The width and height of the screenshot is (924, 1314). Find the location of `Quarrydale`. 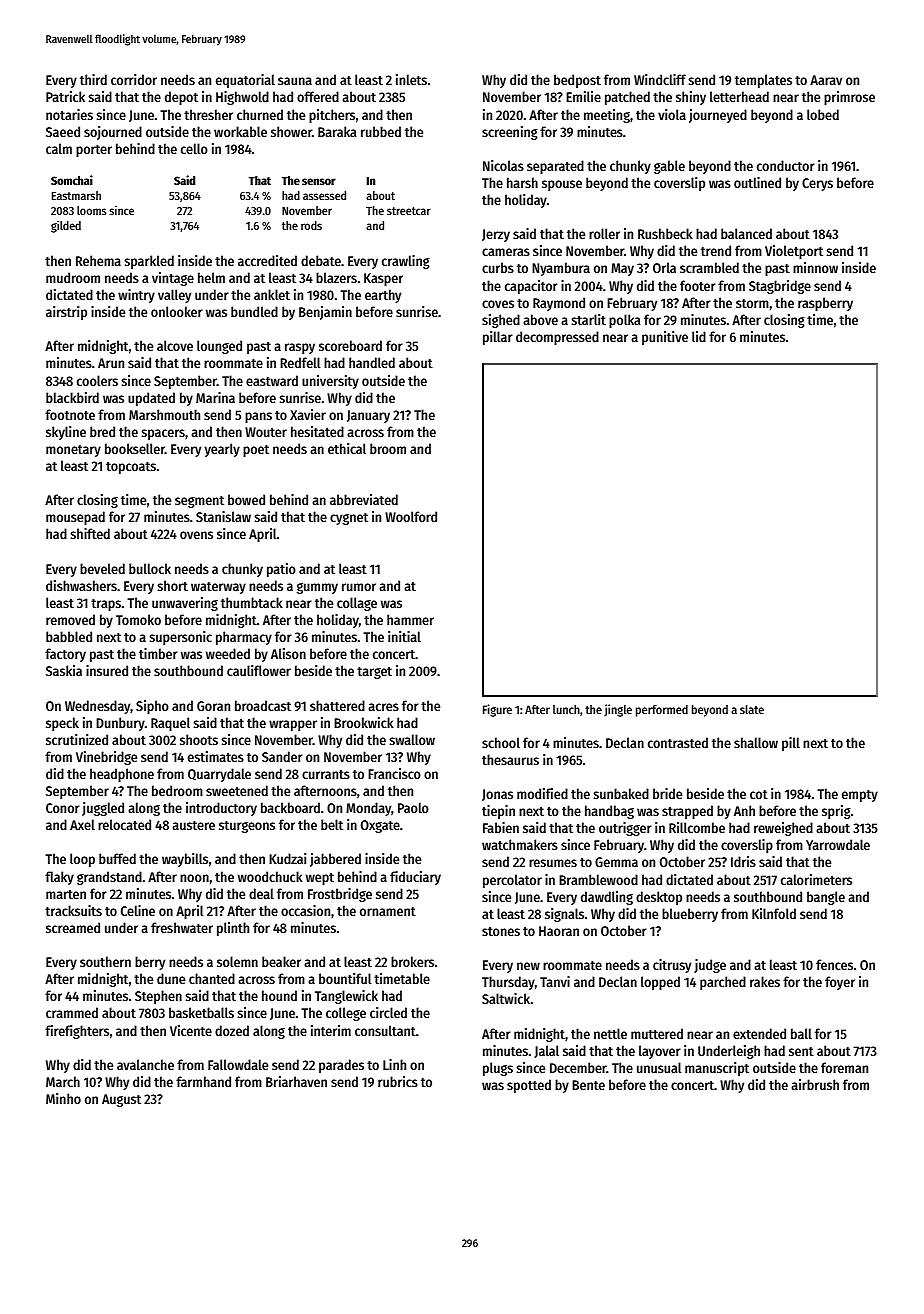

Quarrydale is located at coordinates (219, 775).
